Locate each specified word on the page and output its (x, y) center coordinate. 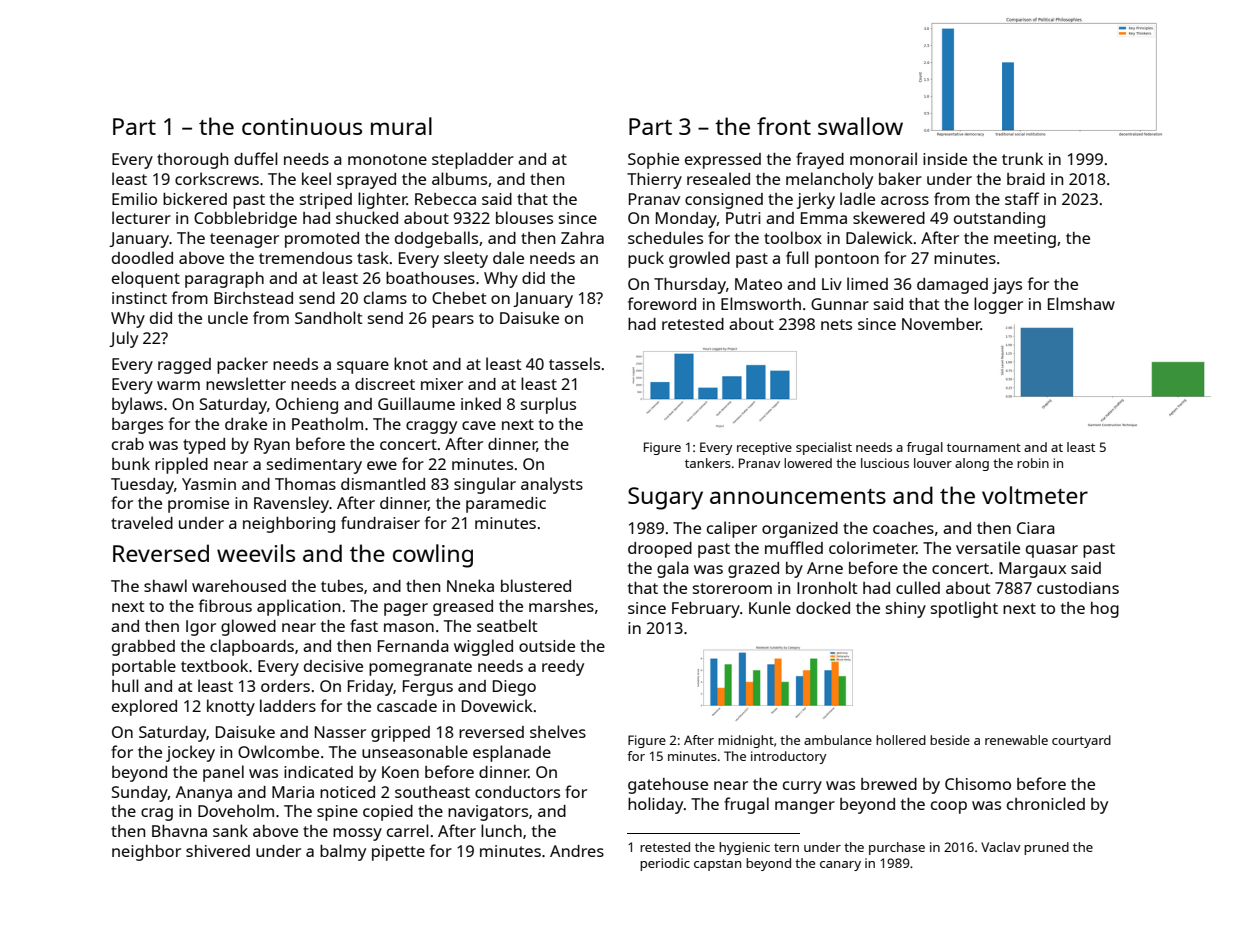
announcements (798, 496)
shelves (558, 731)
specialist (824, 448)
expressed (723, 161)
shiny (906, 610)
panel (223, 773)
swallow (860, 126)
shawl (165, 585)
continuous (302, 126)
